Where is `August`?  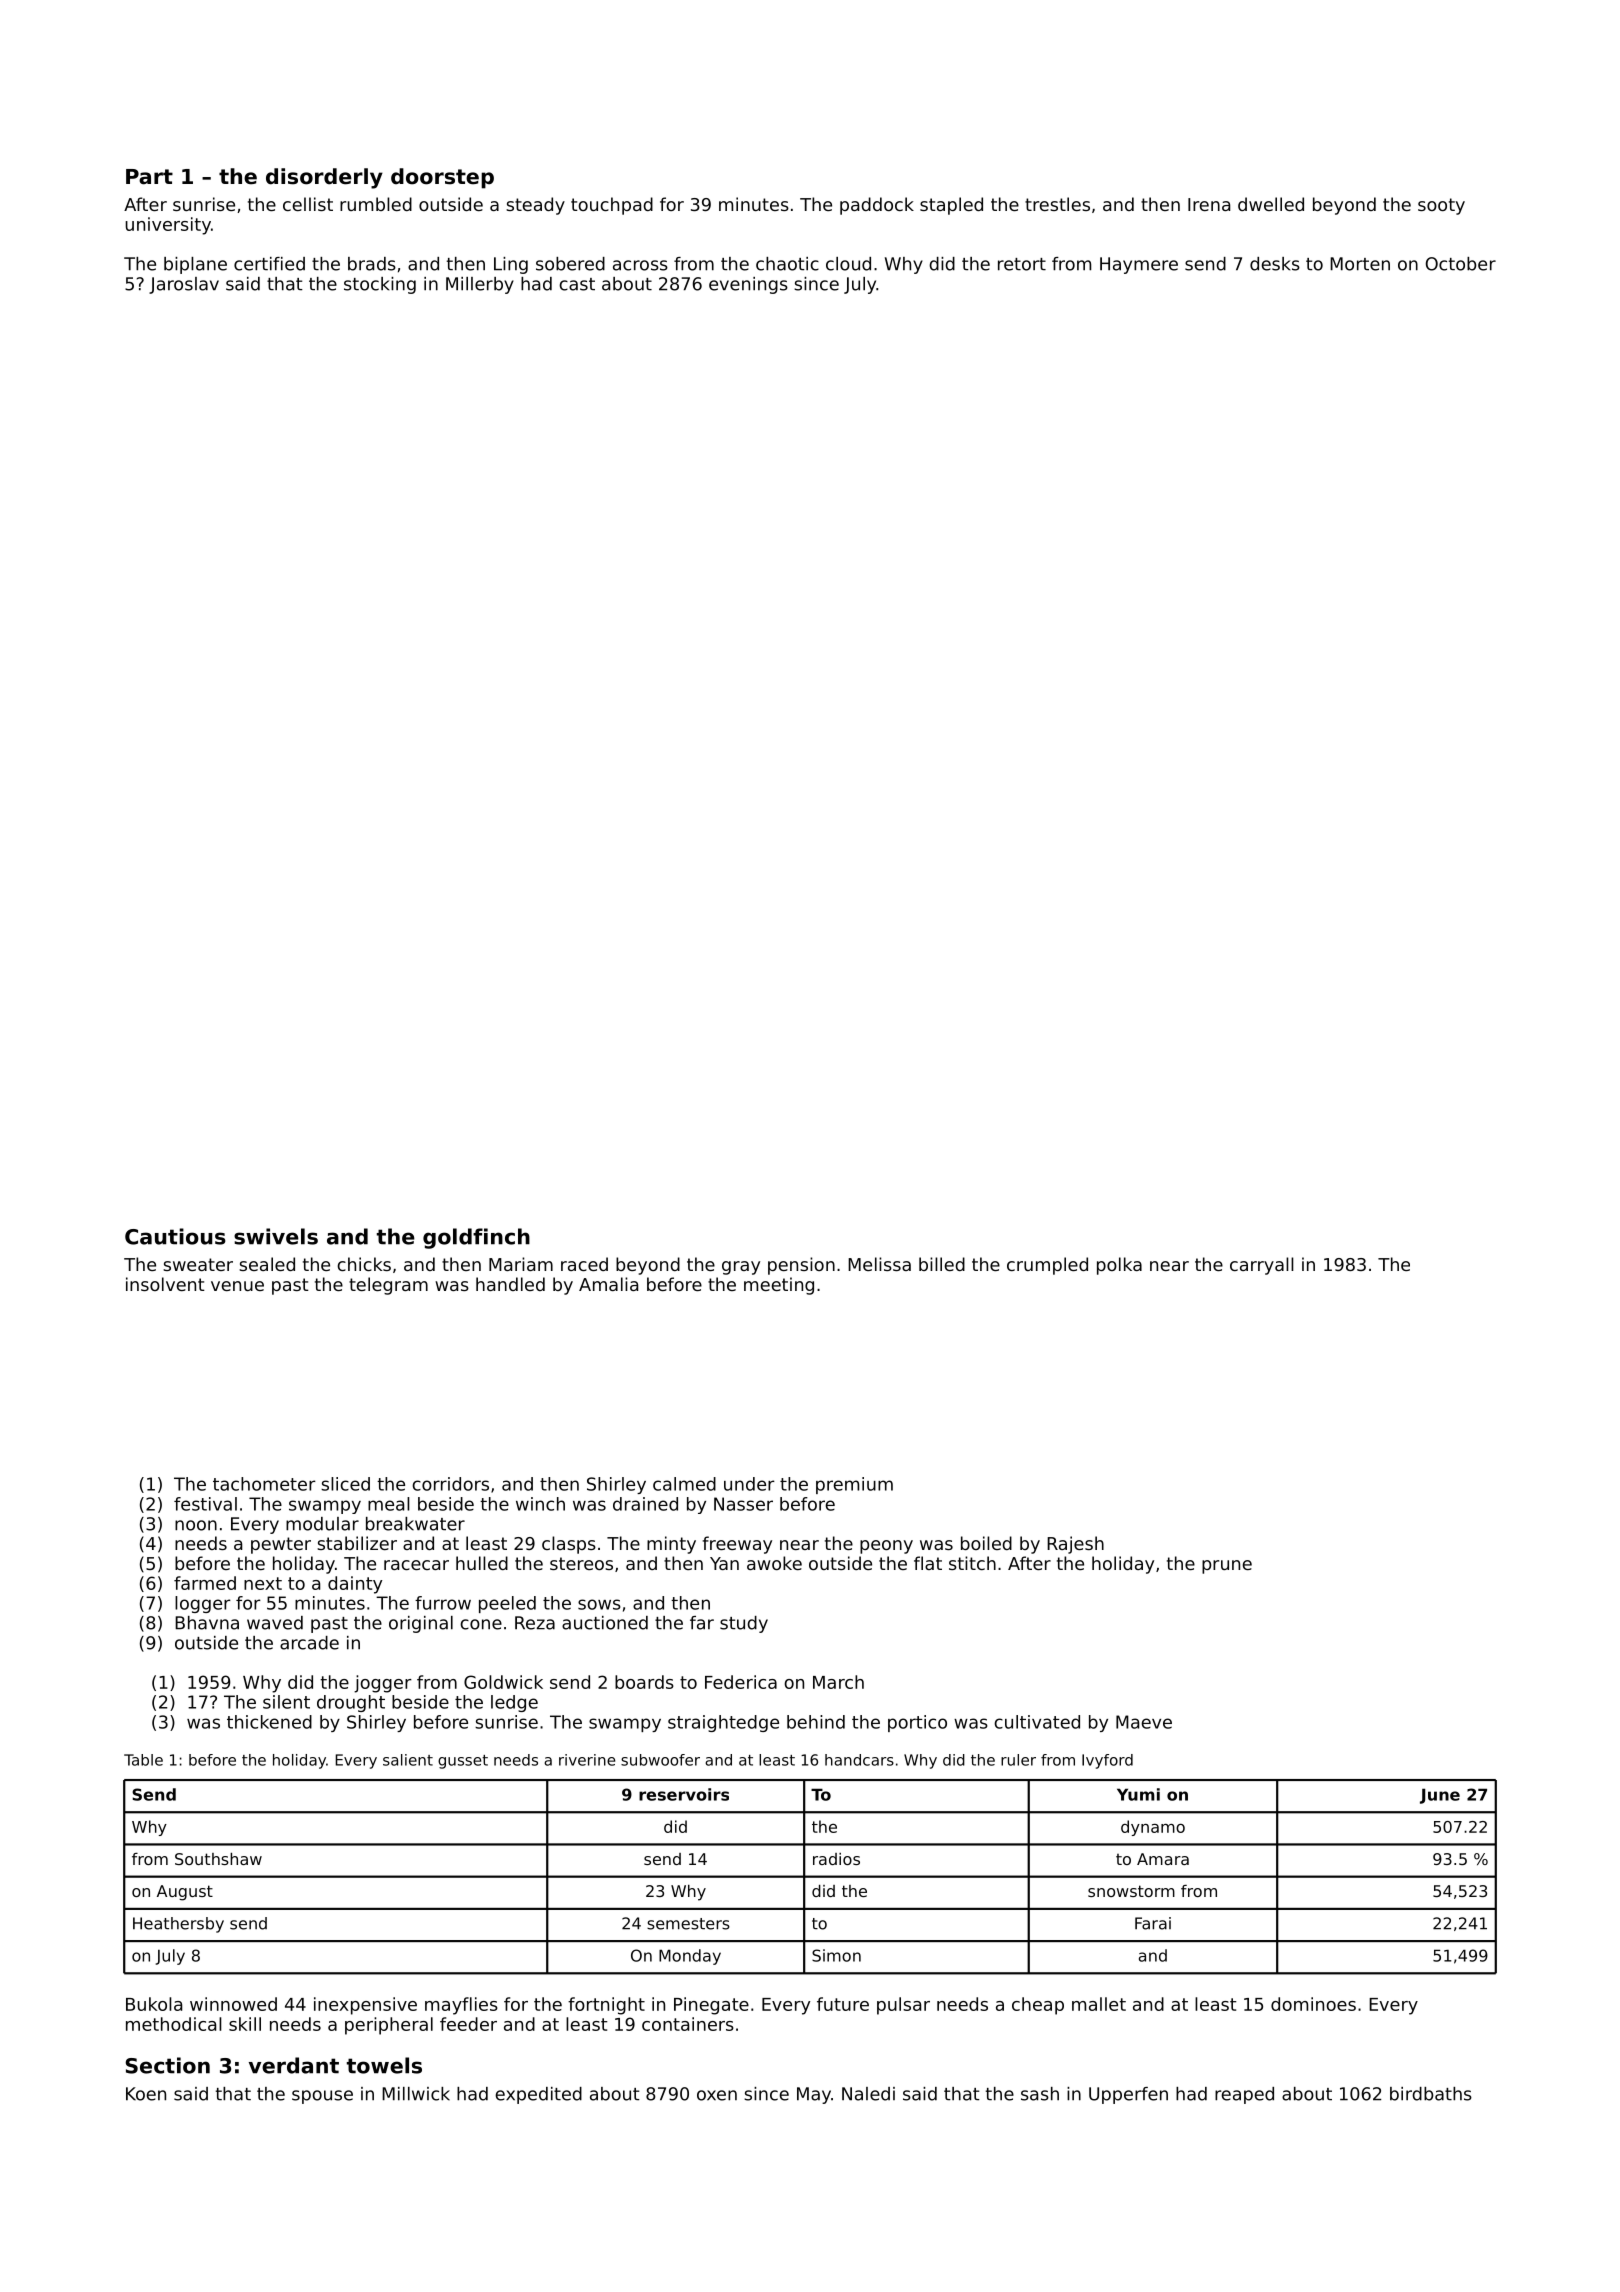 August is located at coordinates (185, 1893).
